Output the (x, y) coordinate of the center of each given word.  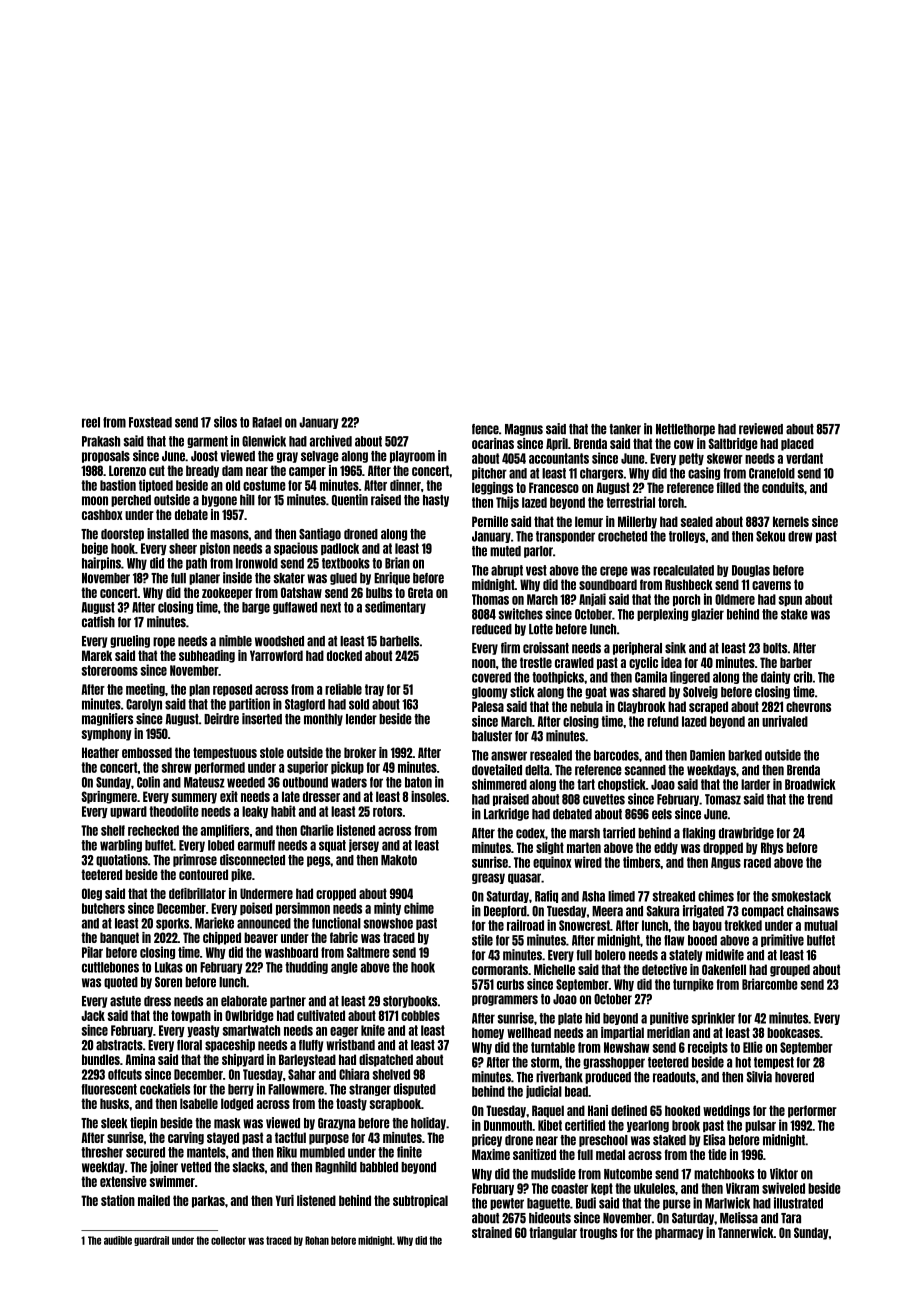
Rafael (267, 422)
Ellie (753, 1047)
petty (691, 459)
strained (492, 1232)
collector (228, 1240)
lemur (589, 521)
